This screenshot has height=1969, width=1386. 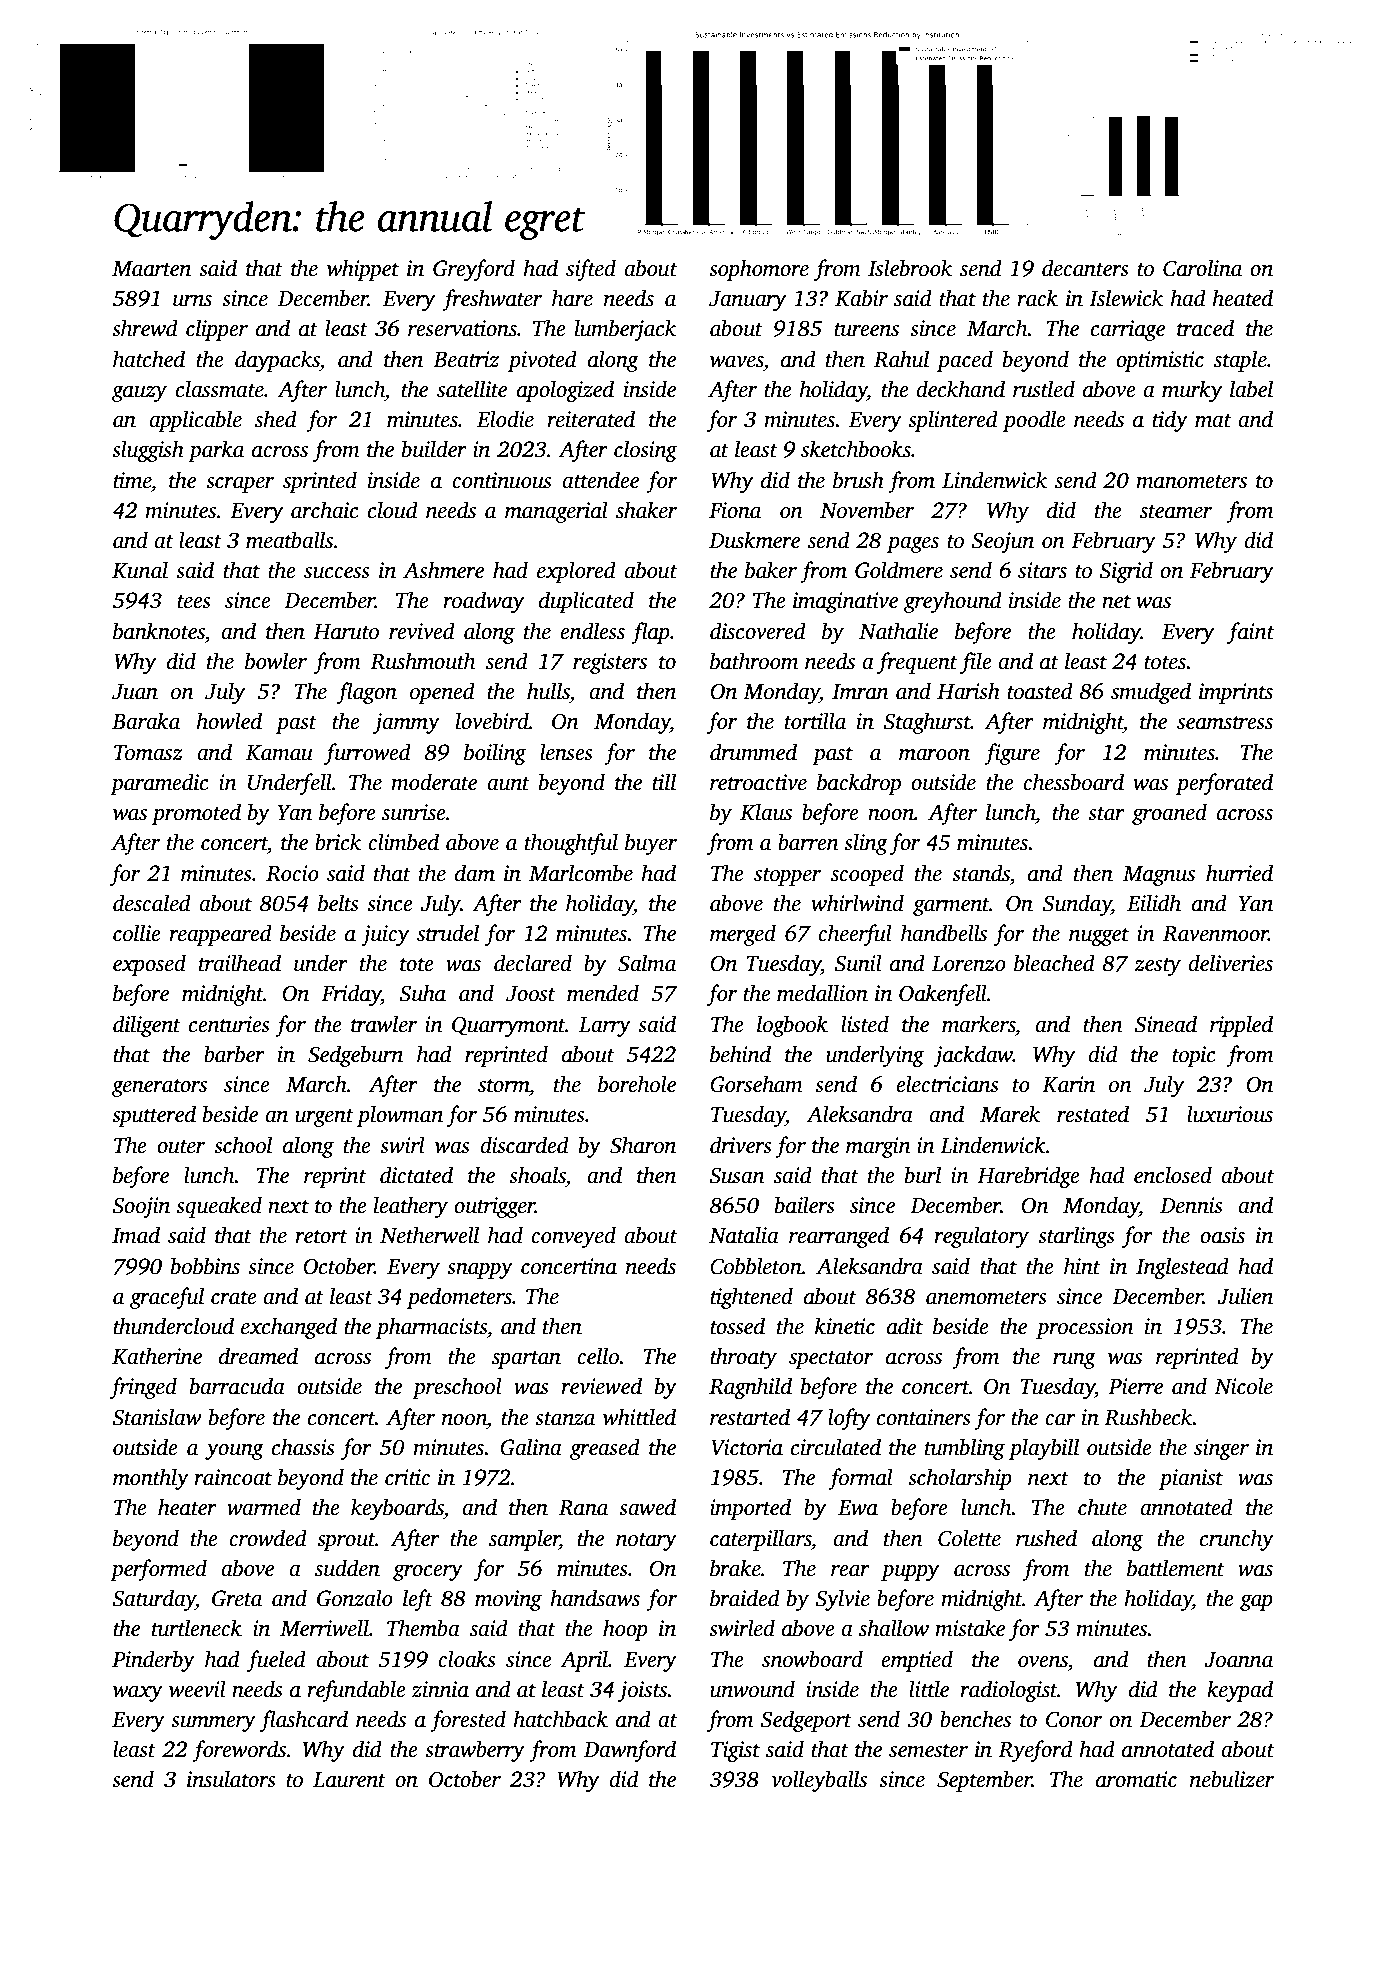 I want to click on tossed, so click(x=737, y=1326).
